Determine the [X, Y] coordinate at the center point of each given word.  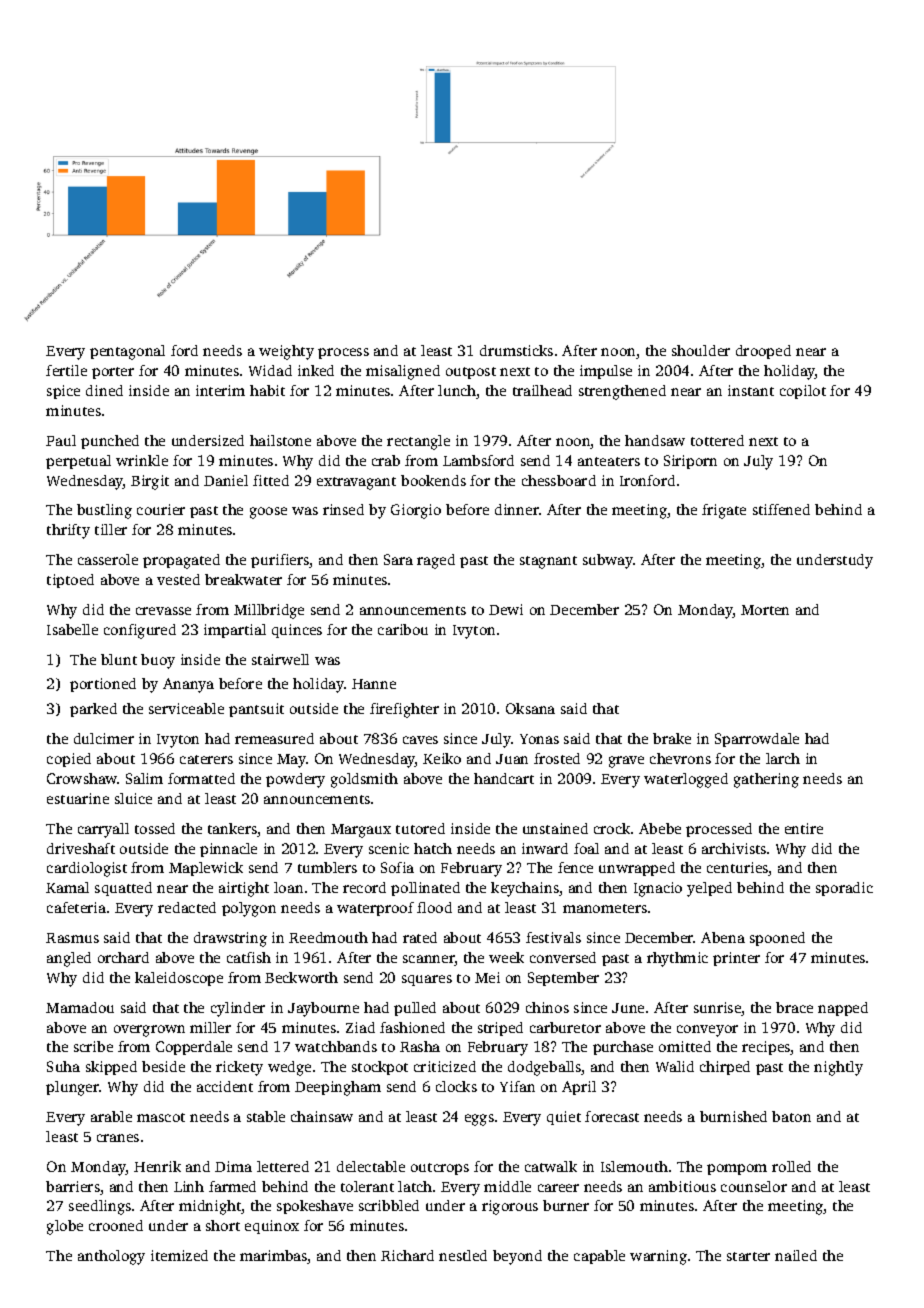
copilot [803, 392]
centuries [738, 869]
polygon [249, 909]
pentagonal [127, 352]
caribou [403, 629]
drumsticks [516, 350]
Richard [407, 1255]
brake [672, 738]
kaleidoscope [179, 979]
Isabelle [72, 629]
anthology [111, 1257]
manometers [605, 908]
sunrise [718, 1009]
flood [434, 907]
